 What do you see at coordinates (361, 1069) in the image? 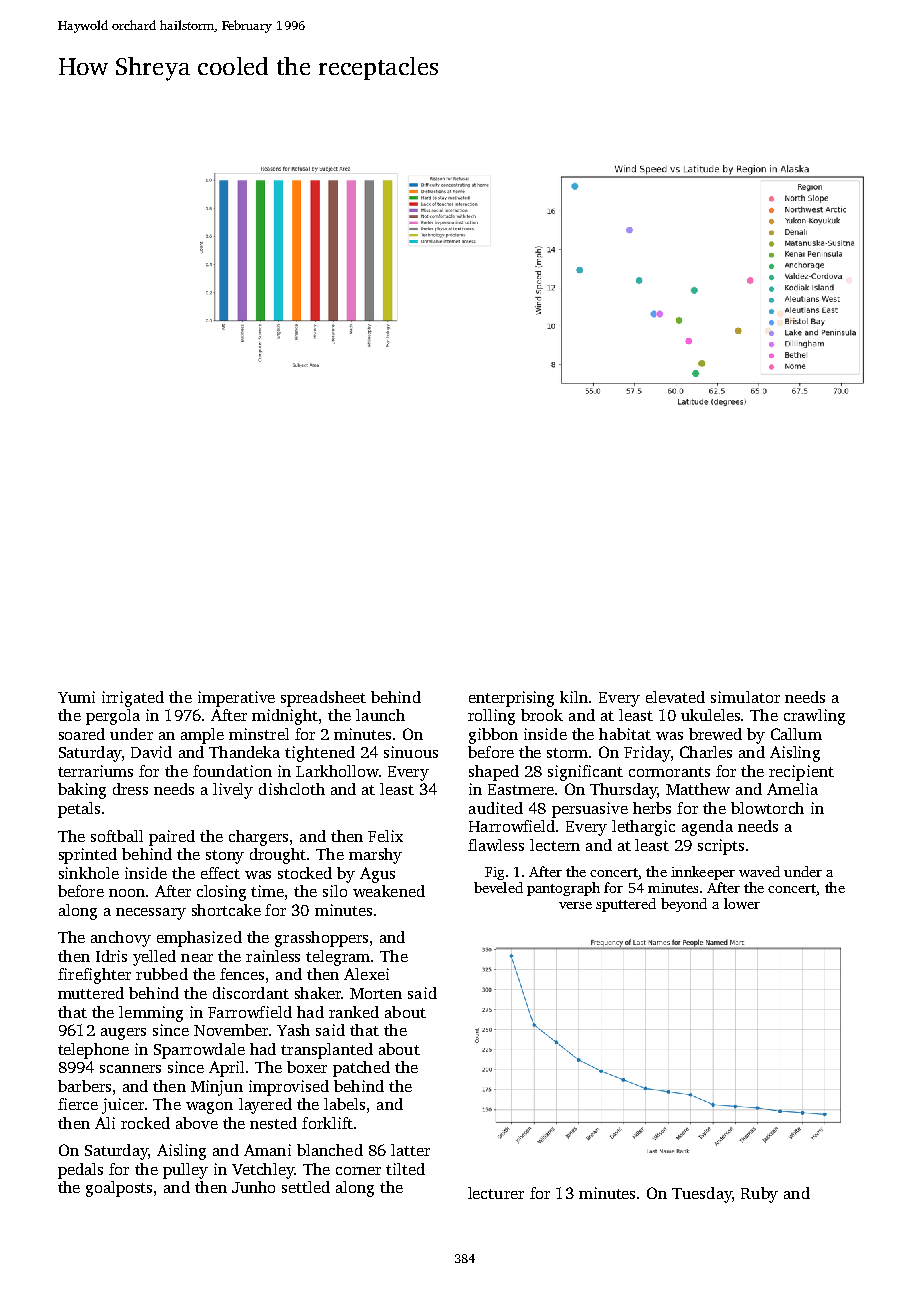
I see `patched` at bounding box center [361, 1069].
